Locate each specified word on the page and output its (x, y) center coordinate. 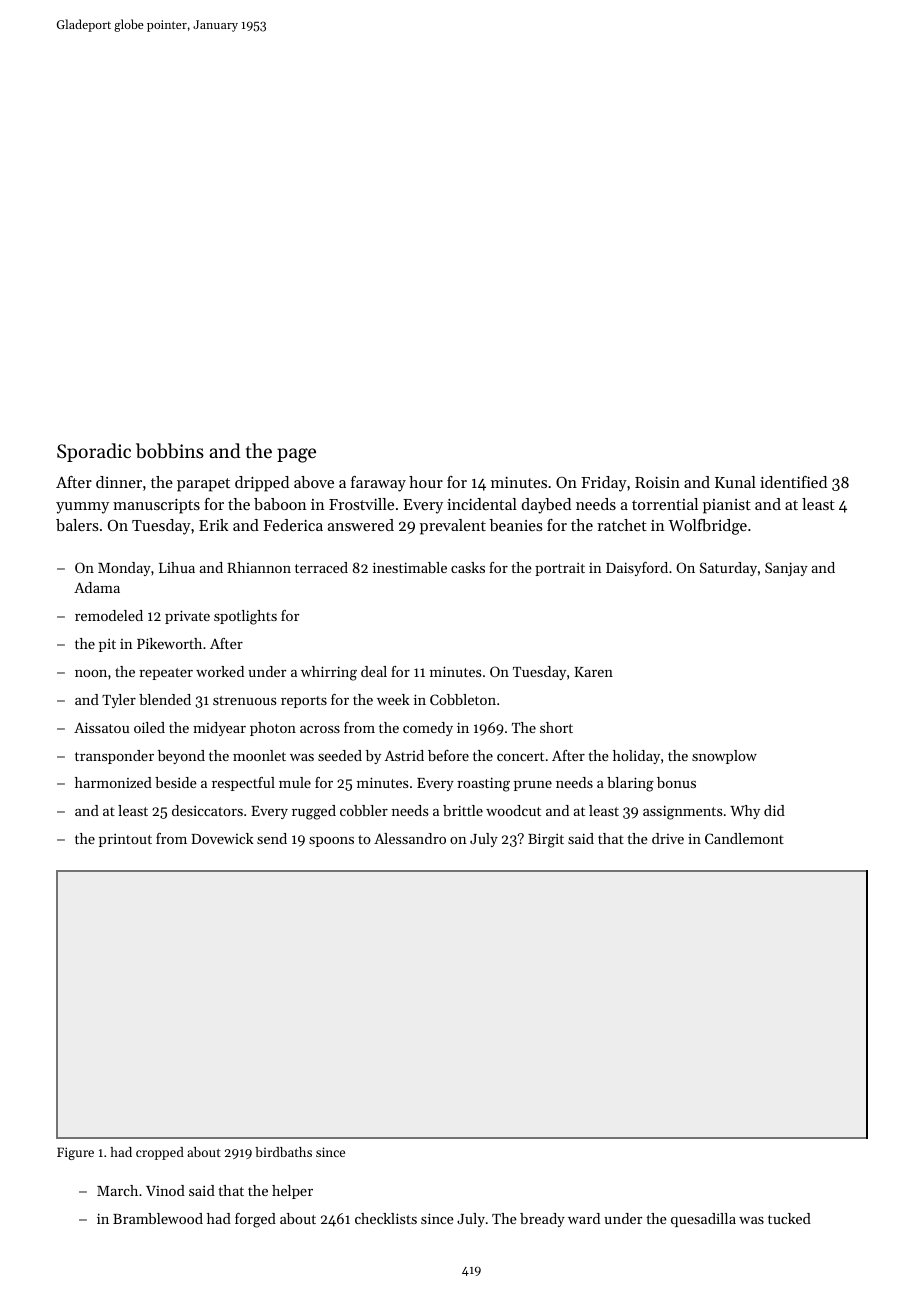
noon (91, 673)
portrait (560, 569)
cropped (160, 1153)
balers (77, 525)
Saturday (728, 569)
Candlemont (744, 838)
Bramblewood (158, 1218)
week (393, 699)
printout (125, 840)
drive (668, 838)
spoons (331, 842)
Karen (593, 672)
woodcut (513, 810)
